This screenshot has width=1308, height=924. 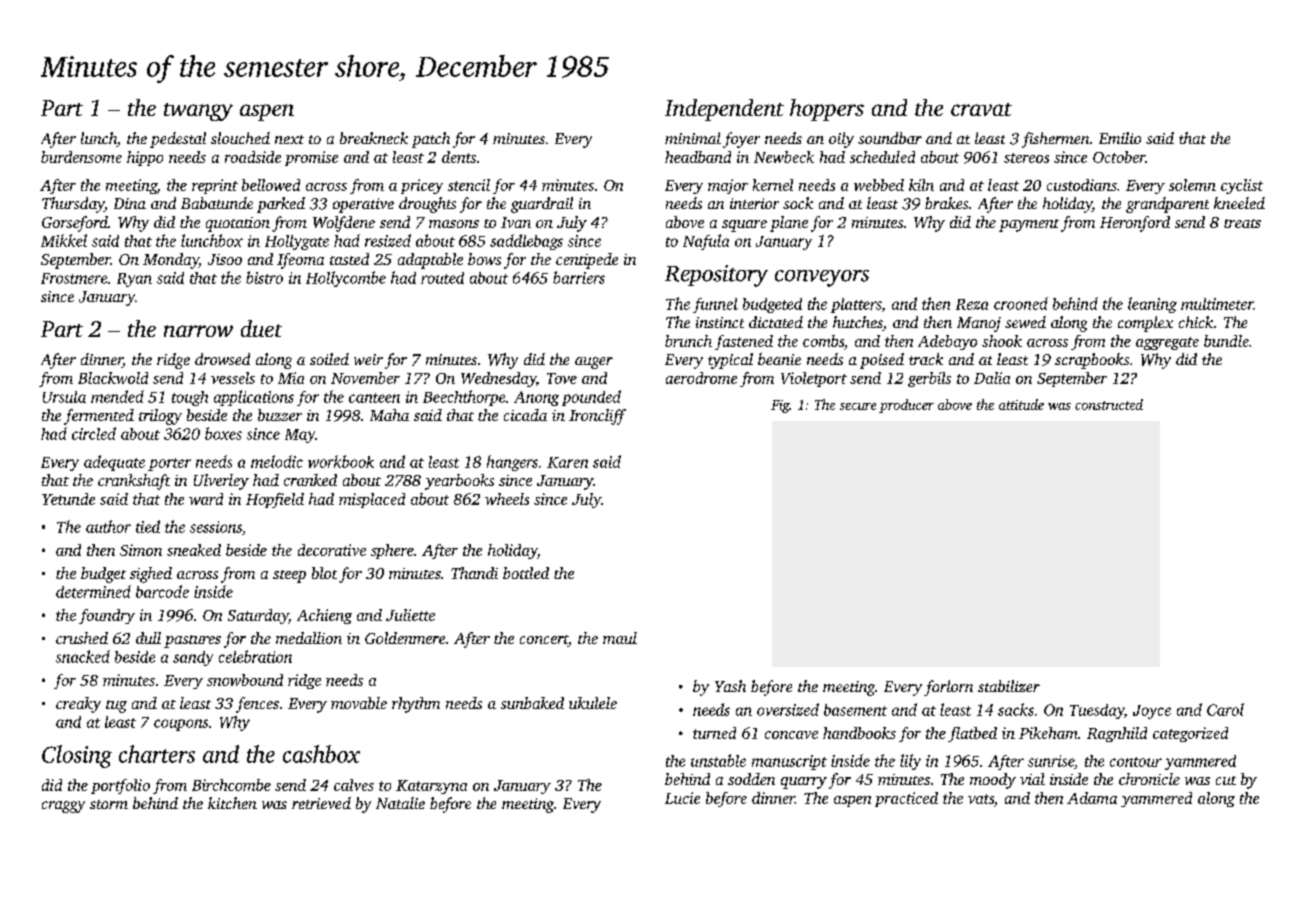 What do you see at coordinates (1092, 798) in the screenshot?
I see `Adama` at bounding box center [1092, 798].
